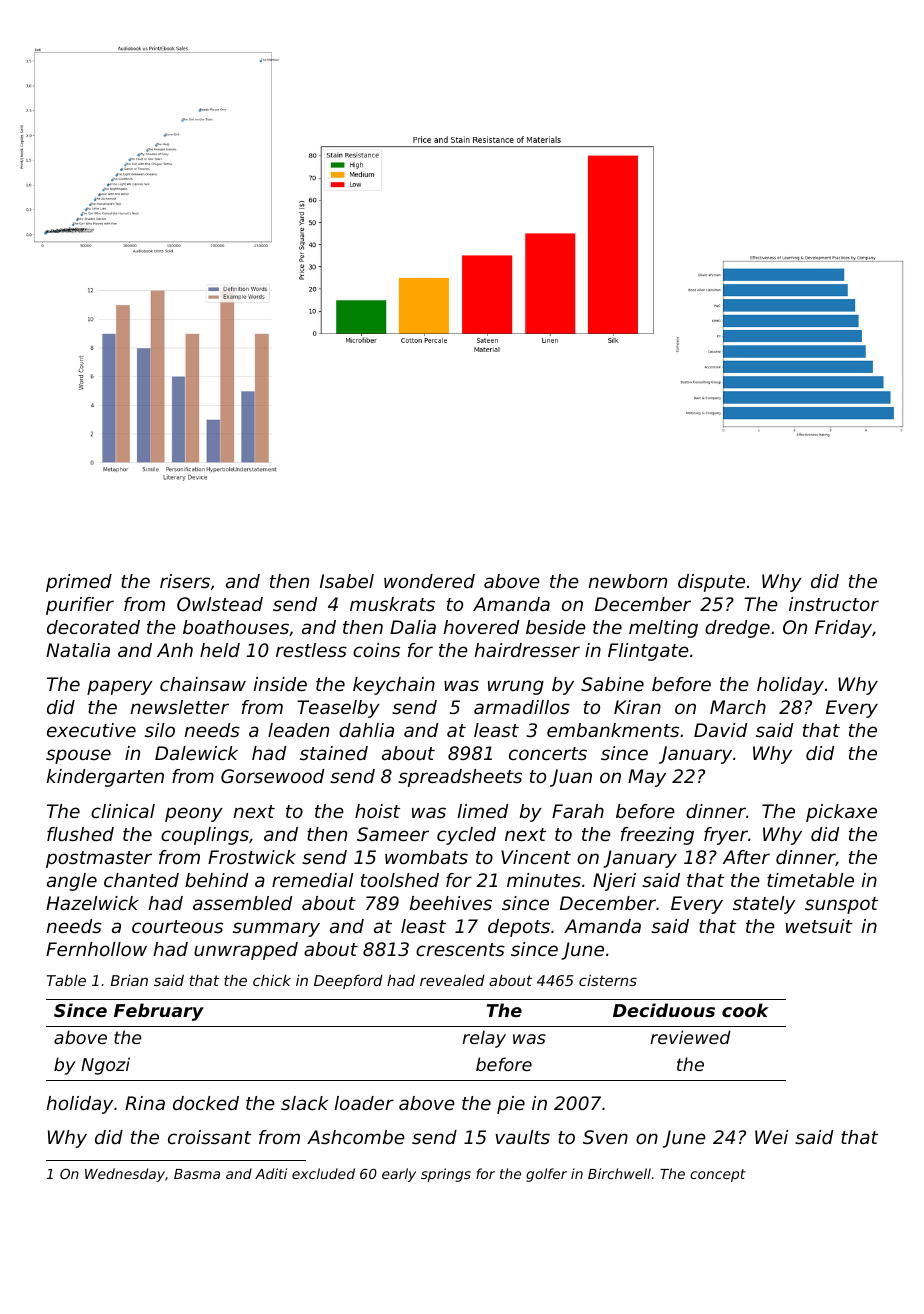 This screenshot has height=1314, width=924. What do you see at coordinates (185, 581) in the screenshot?
I see `risers` at bounding box center [185, 581].
